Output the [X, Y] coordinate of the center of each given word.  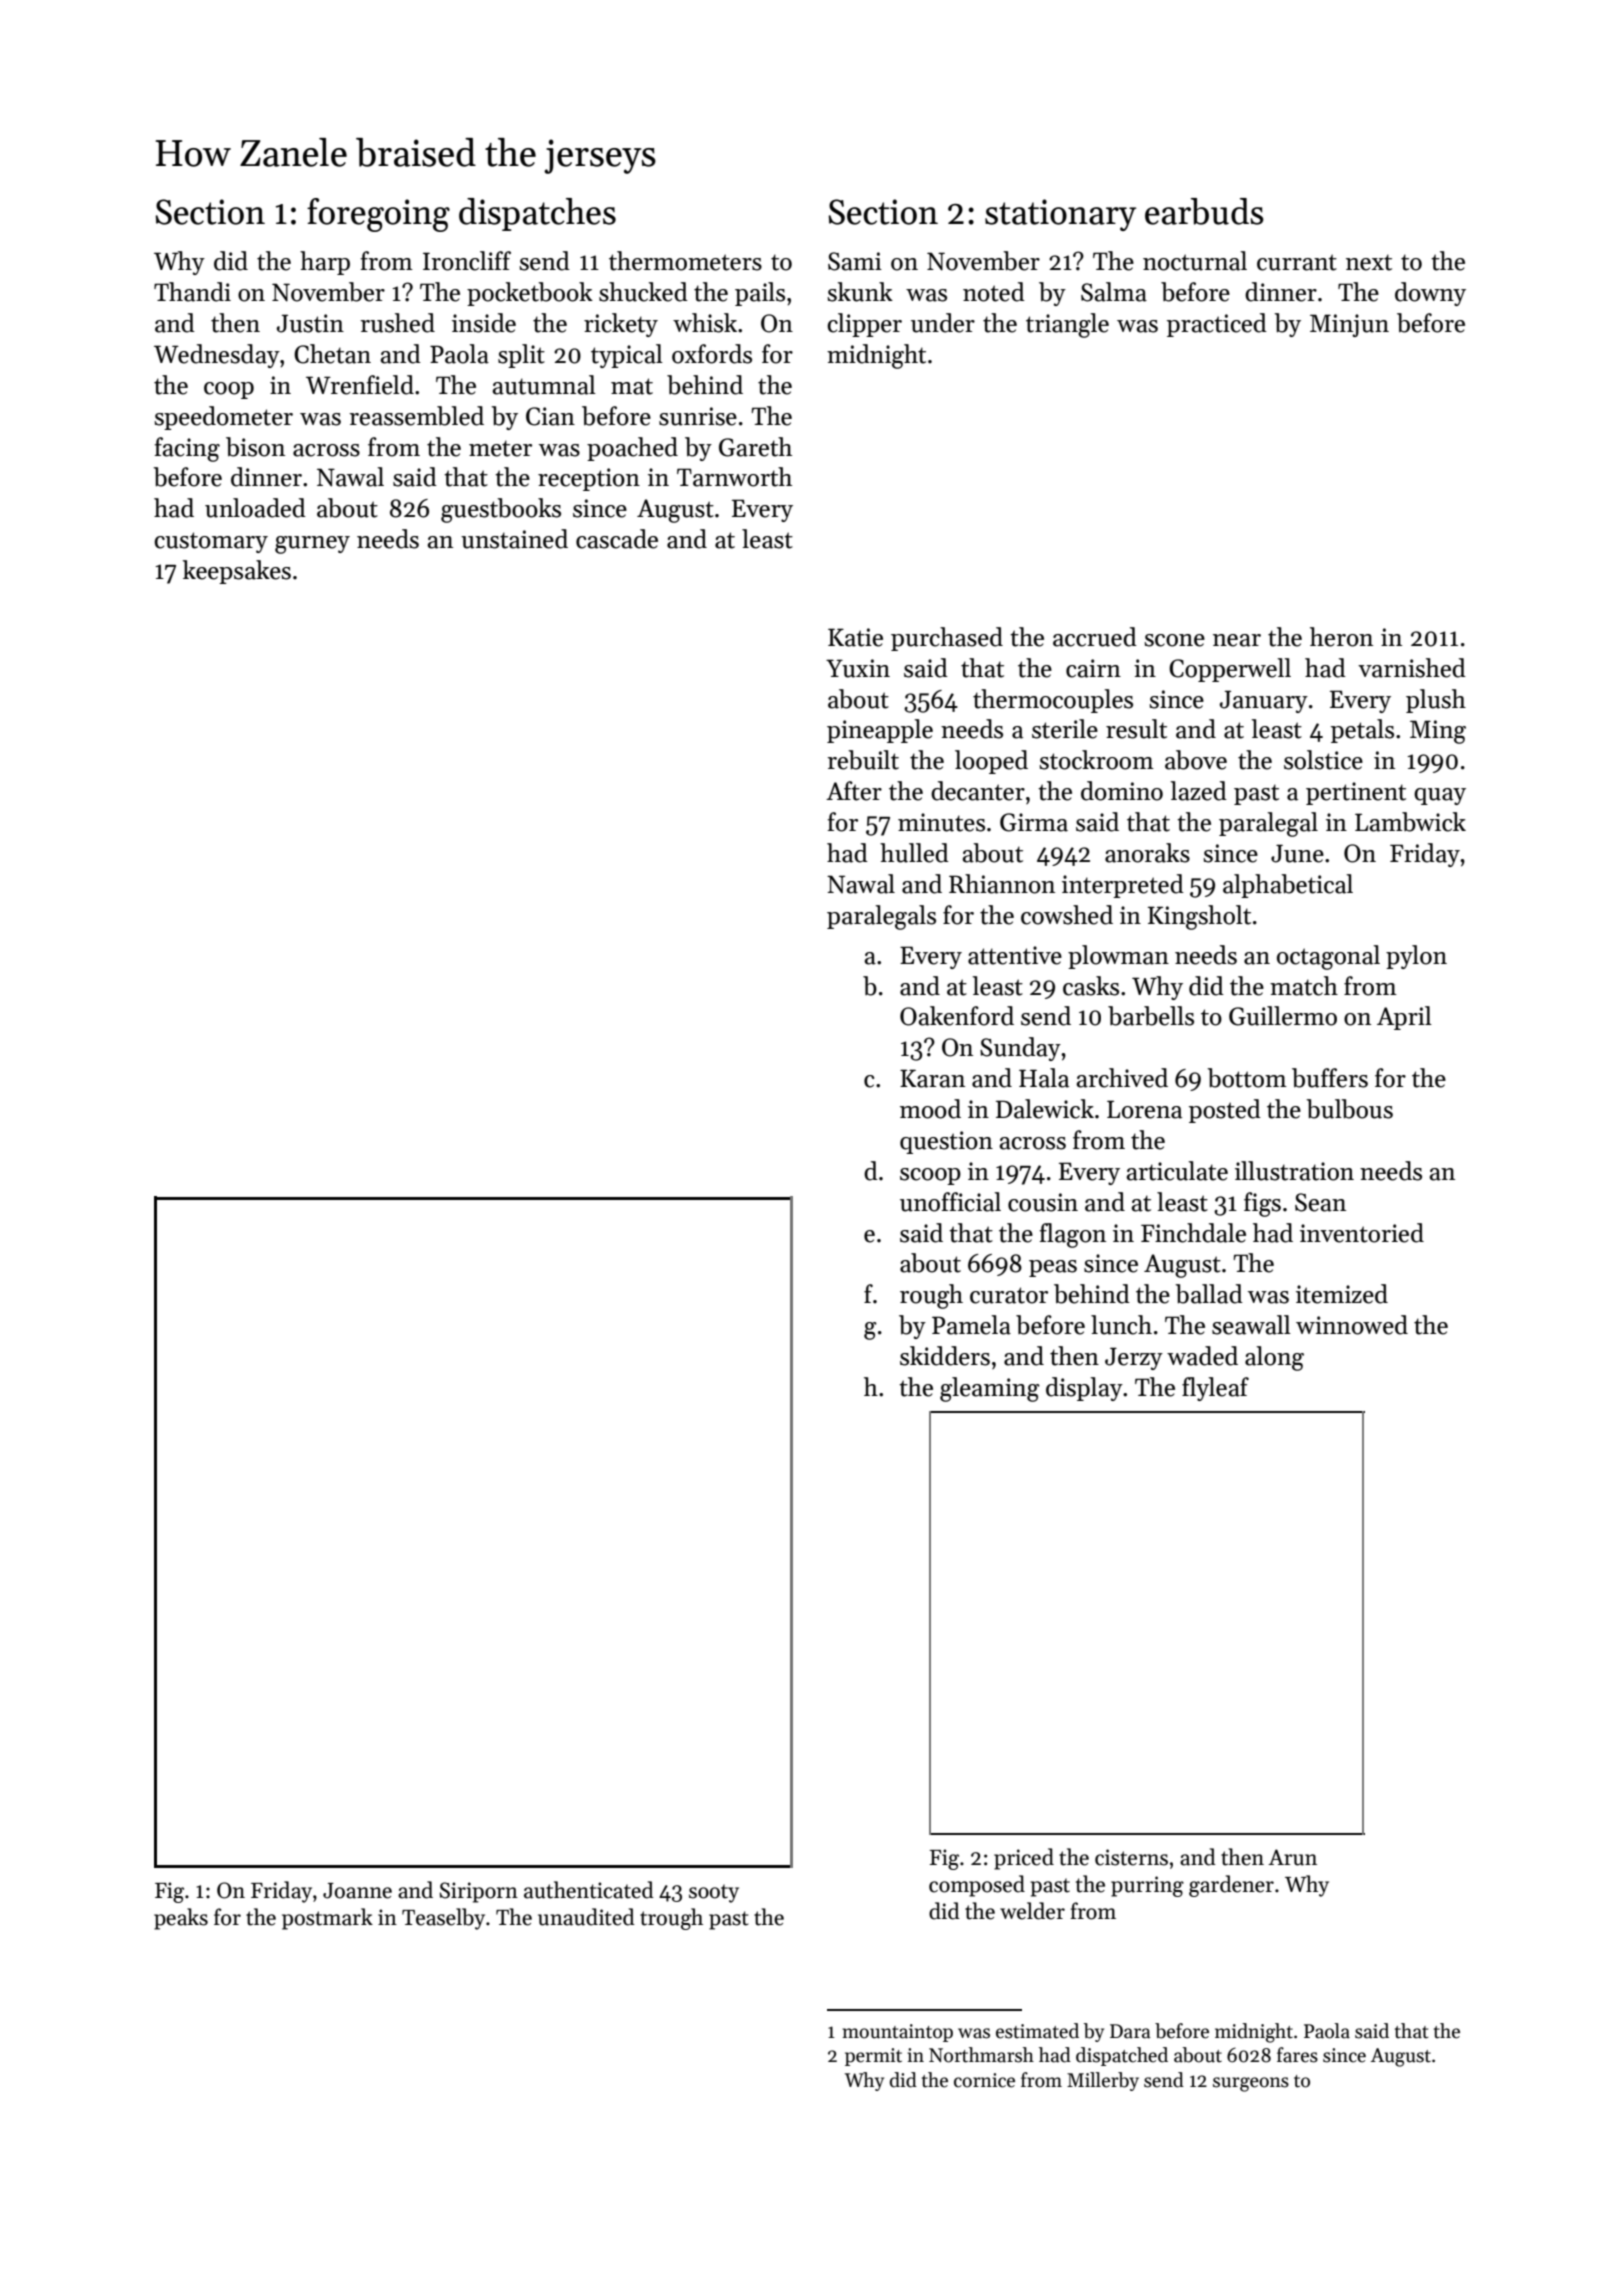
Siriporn [479, 1892]
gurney [312, 545]
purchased [947, 639]
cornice [984, 2080]
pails [760, 294]
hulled [914, 853]
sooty [714, 1893]
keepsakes [237, 572]
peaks [181, 1919]
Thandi [192, 292]
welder [1032, 1911]
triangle [1067, 325]
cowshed [1067, 915]
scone [1174, 640]
